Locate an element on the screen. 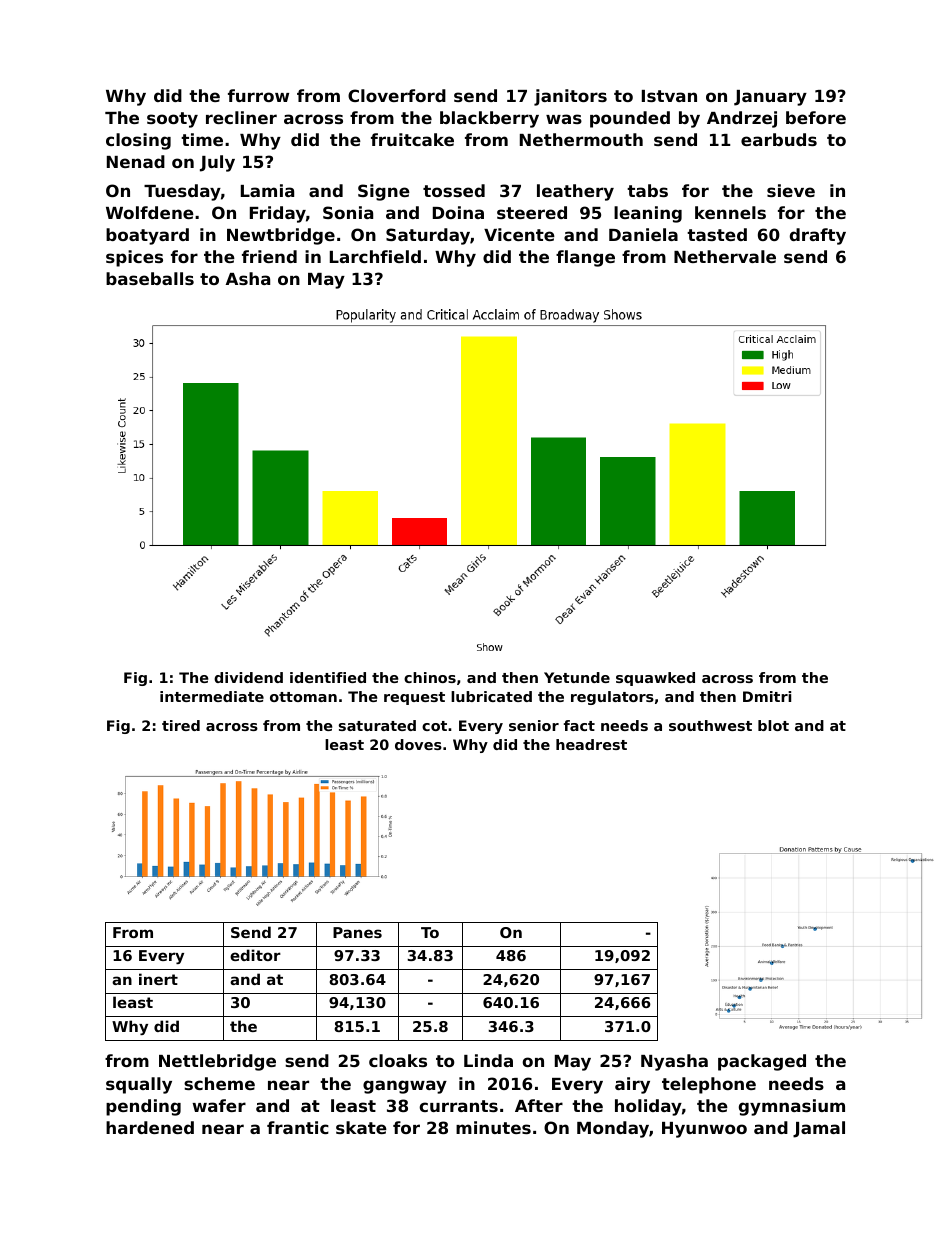 The width and height of the screenshot is (952, 1233). hardened is located at coordinates (150, 1127).
